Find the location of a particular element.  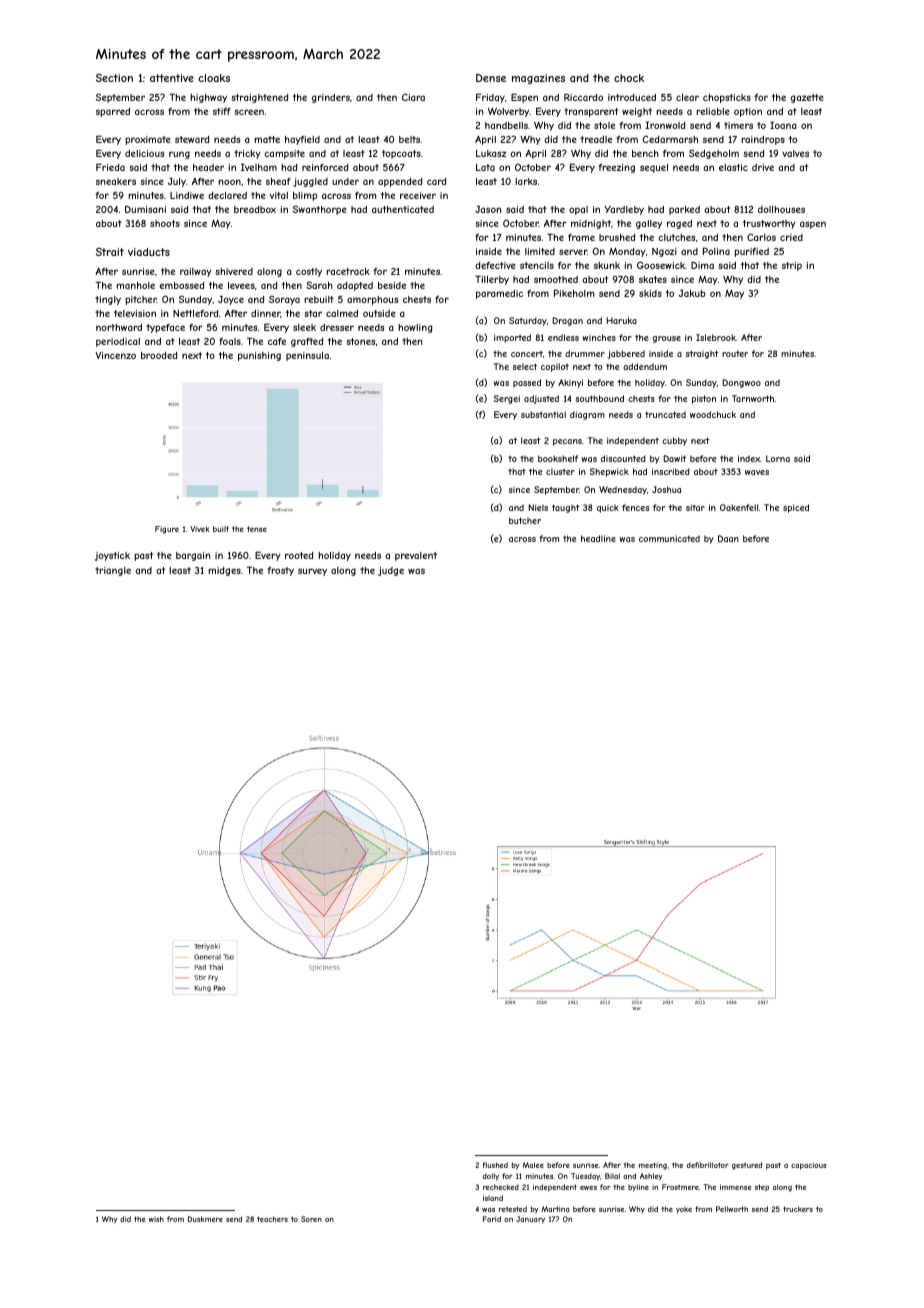

Section is located at coordinates (114, 78).
